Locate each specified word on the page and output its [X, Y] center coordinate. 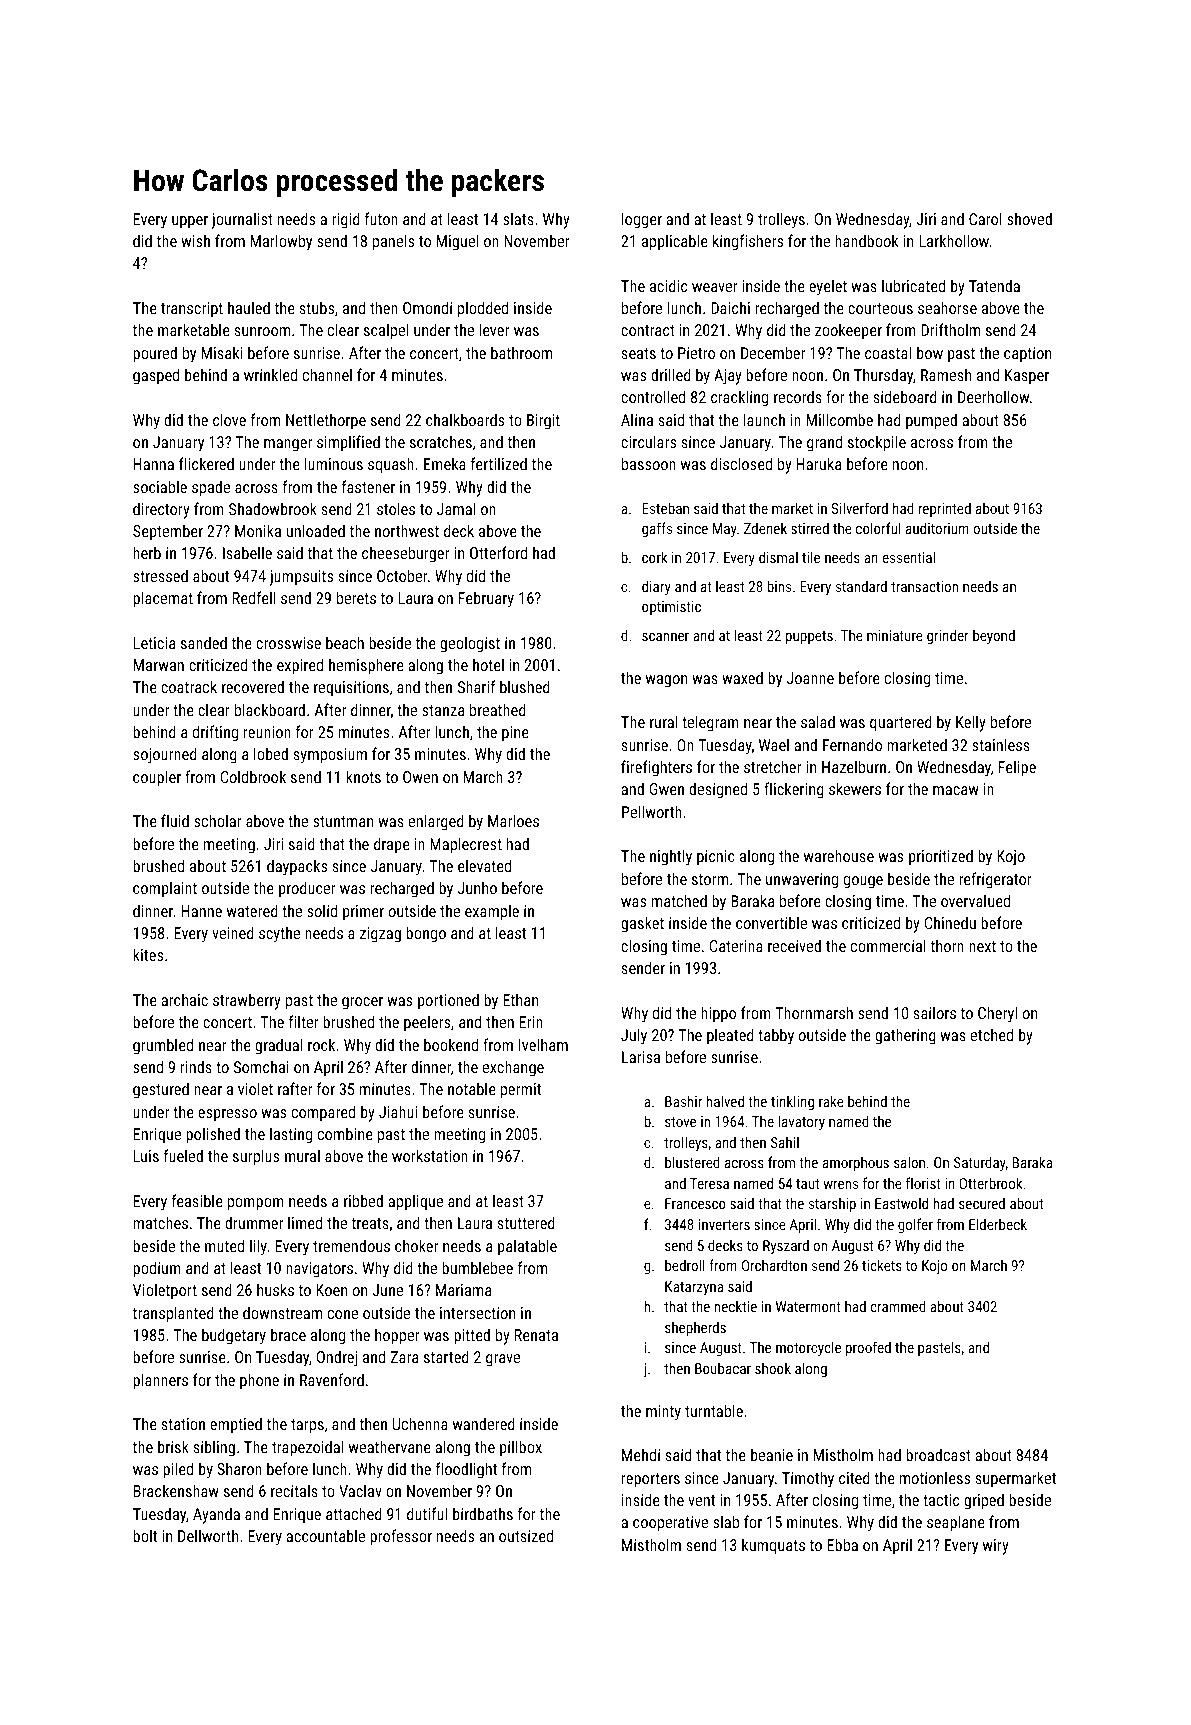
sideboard [905, 396]
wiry [996, 1547]
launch [764, 419]
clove [229, 419]
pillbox [521, 1448]
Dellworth [208, 1535]
